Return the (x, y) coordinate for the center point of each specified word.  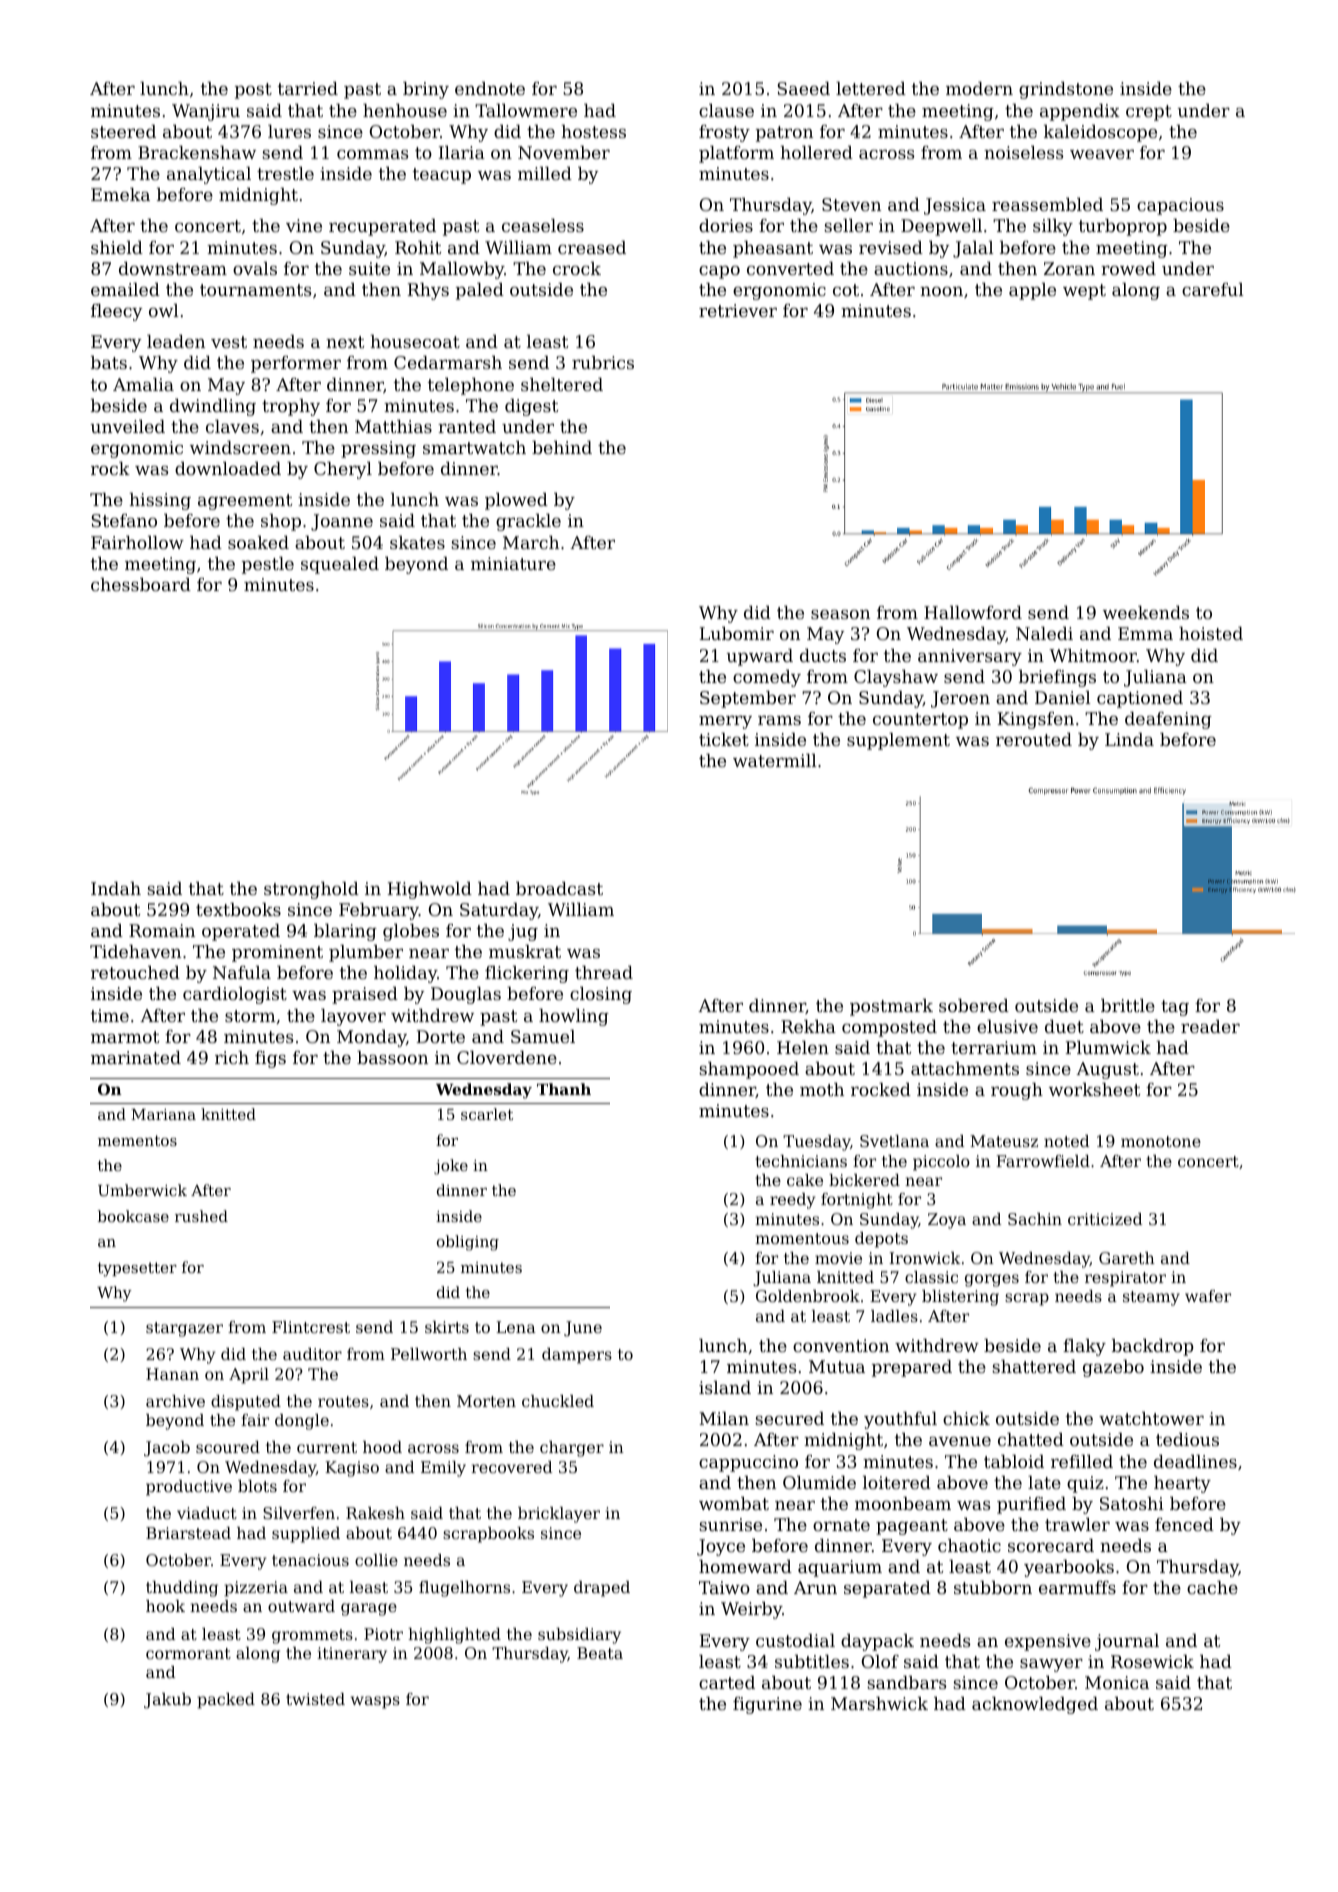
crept (1149, 113)
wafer (1208, 1296)
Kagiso (352, 1469)
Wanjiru (206, 112)
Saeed (803, 88)
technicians (801, 1161)
